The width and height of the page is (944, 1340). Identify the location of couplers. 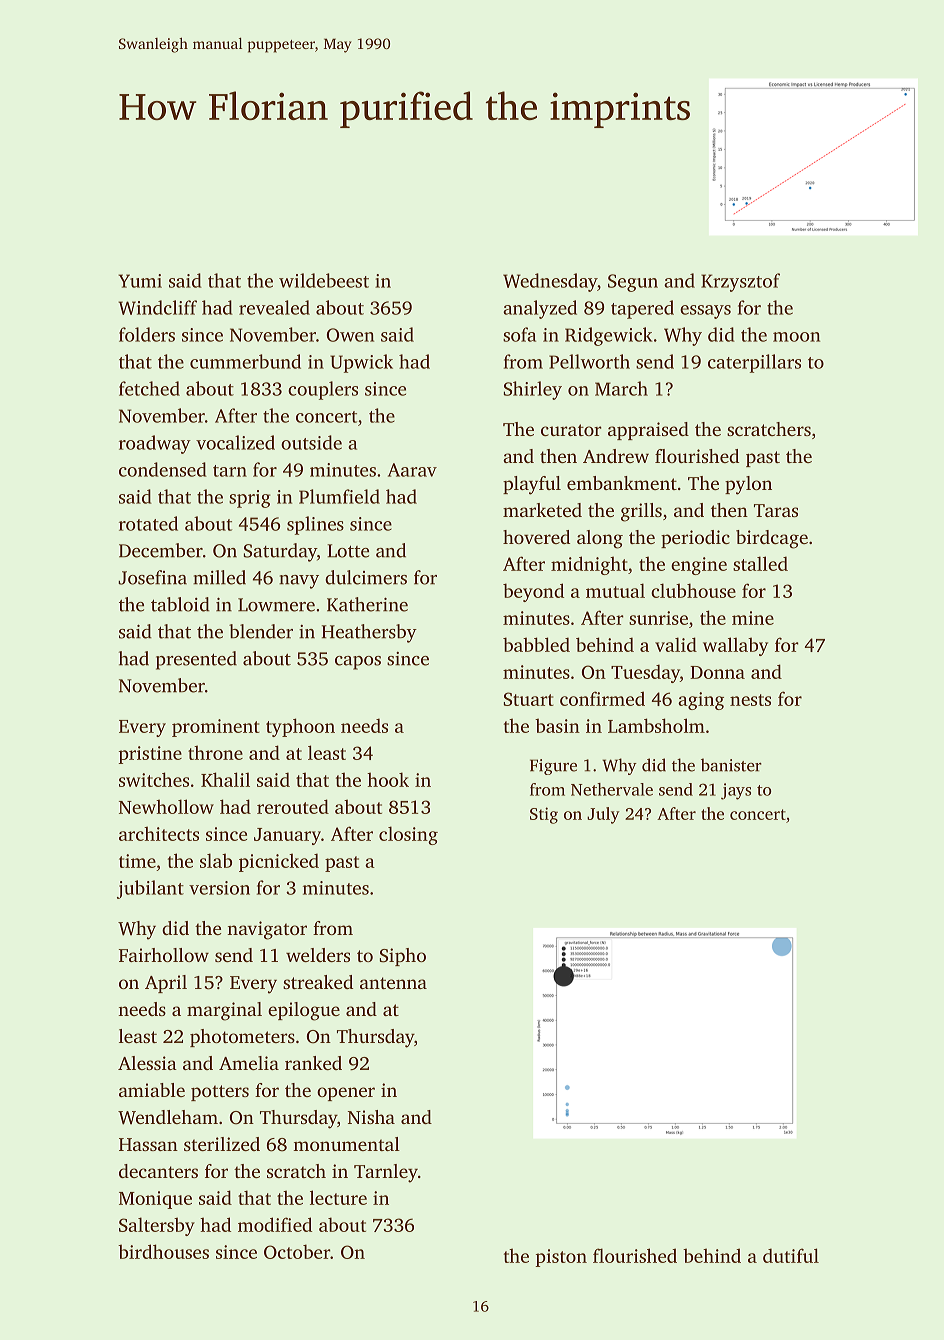
(323, 390).
